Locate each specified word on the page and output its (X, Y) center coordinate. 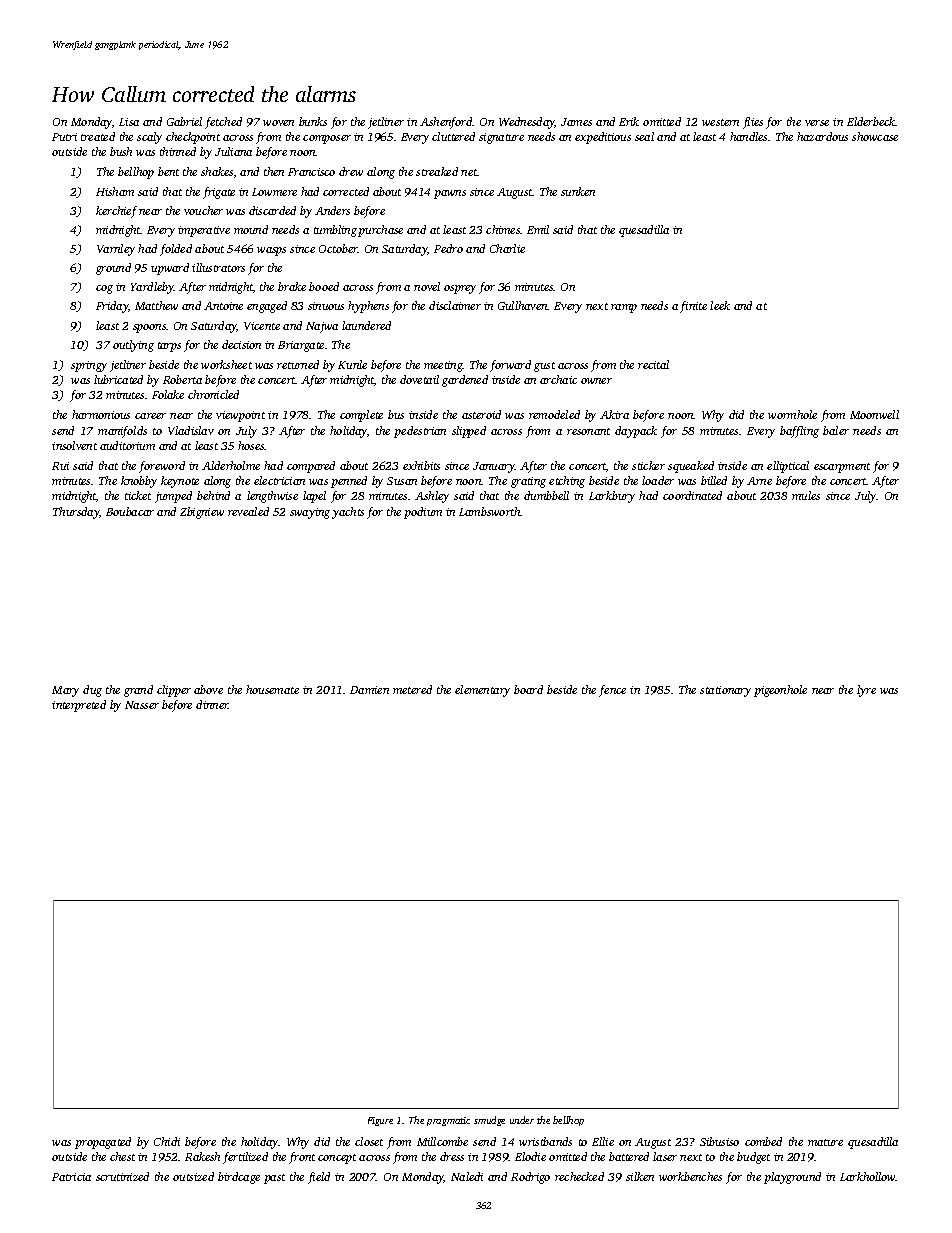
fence (612, 691)
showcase (875, 136)
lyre (866, 691)
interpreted (79, 706)
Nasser (142, 705)
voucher (203, 210)
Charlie (507, 248)
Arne (759, 481)
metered (412, 689)
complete (361, 416)
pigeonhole (780, 691)
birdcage (239, 1178)
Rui (60, 466)
